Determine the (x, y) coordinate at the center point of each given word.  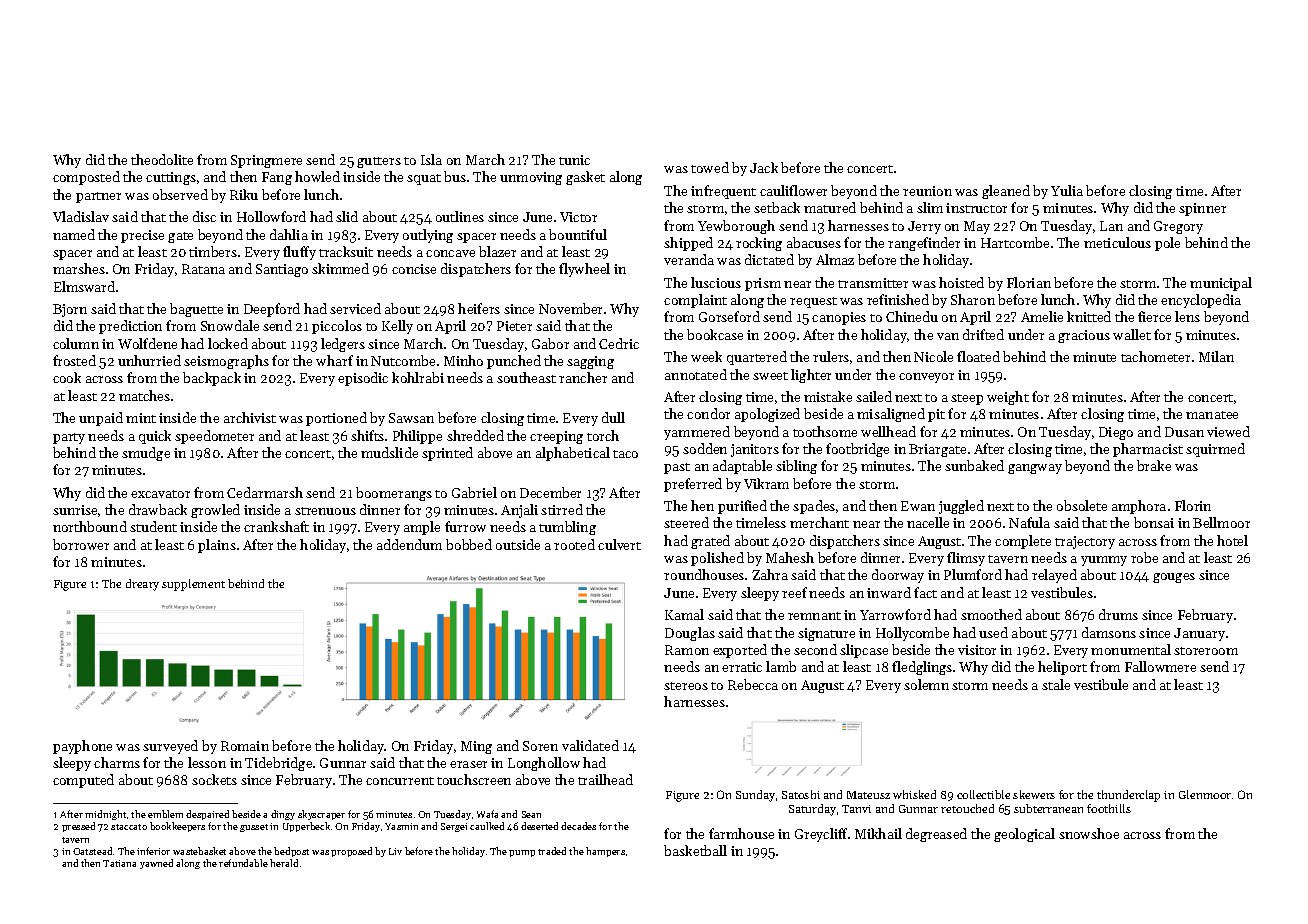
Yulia (1067, 190)
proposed (351, 852)
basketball (695, 850)
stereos (686, 686)
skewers (1034, 794)
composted (86, 178)
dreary (142, 585)
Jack (764, 167)
